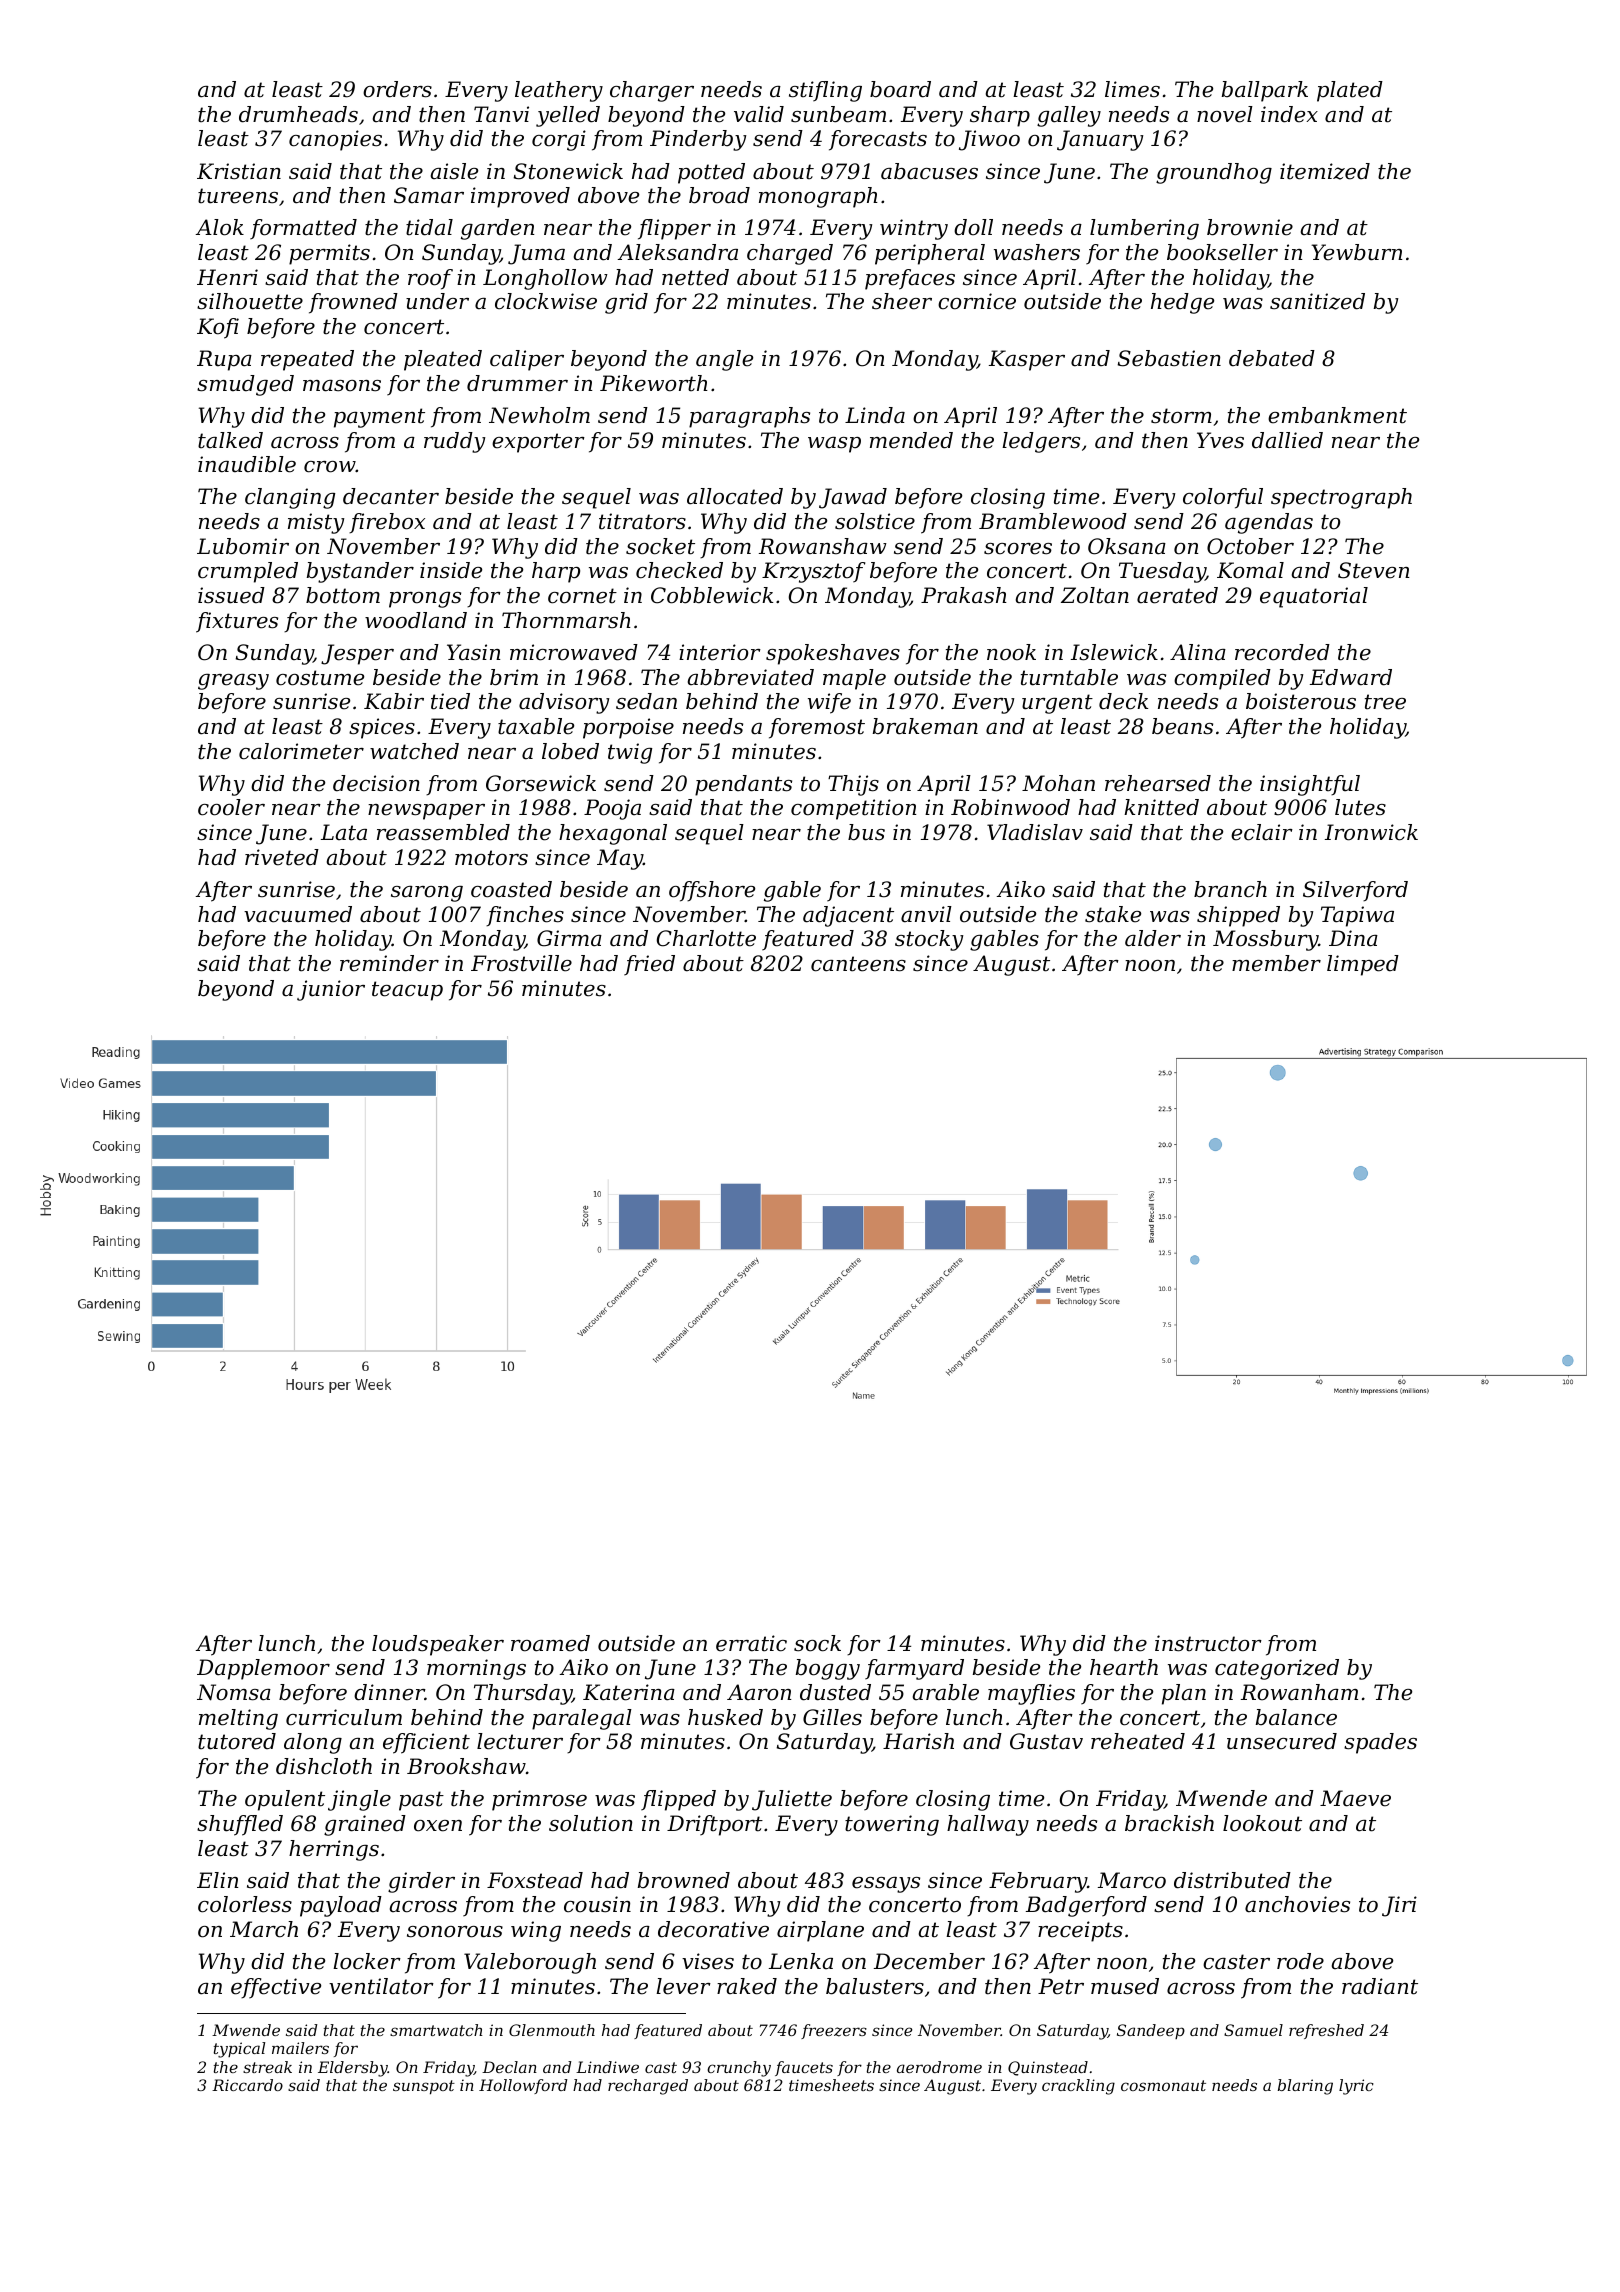 The height and width of the screenshot is (2292, 1620). What do you see at coordinates (331, 990) in the screenshot?
I see `junior` at bounding box center [331, 990].
